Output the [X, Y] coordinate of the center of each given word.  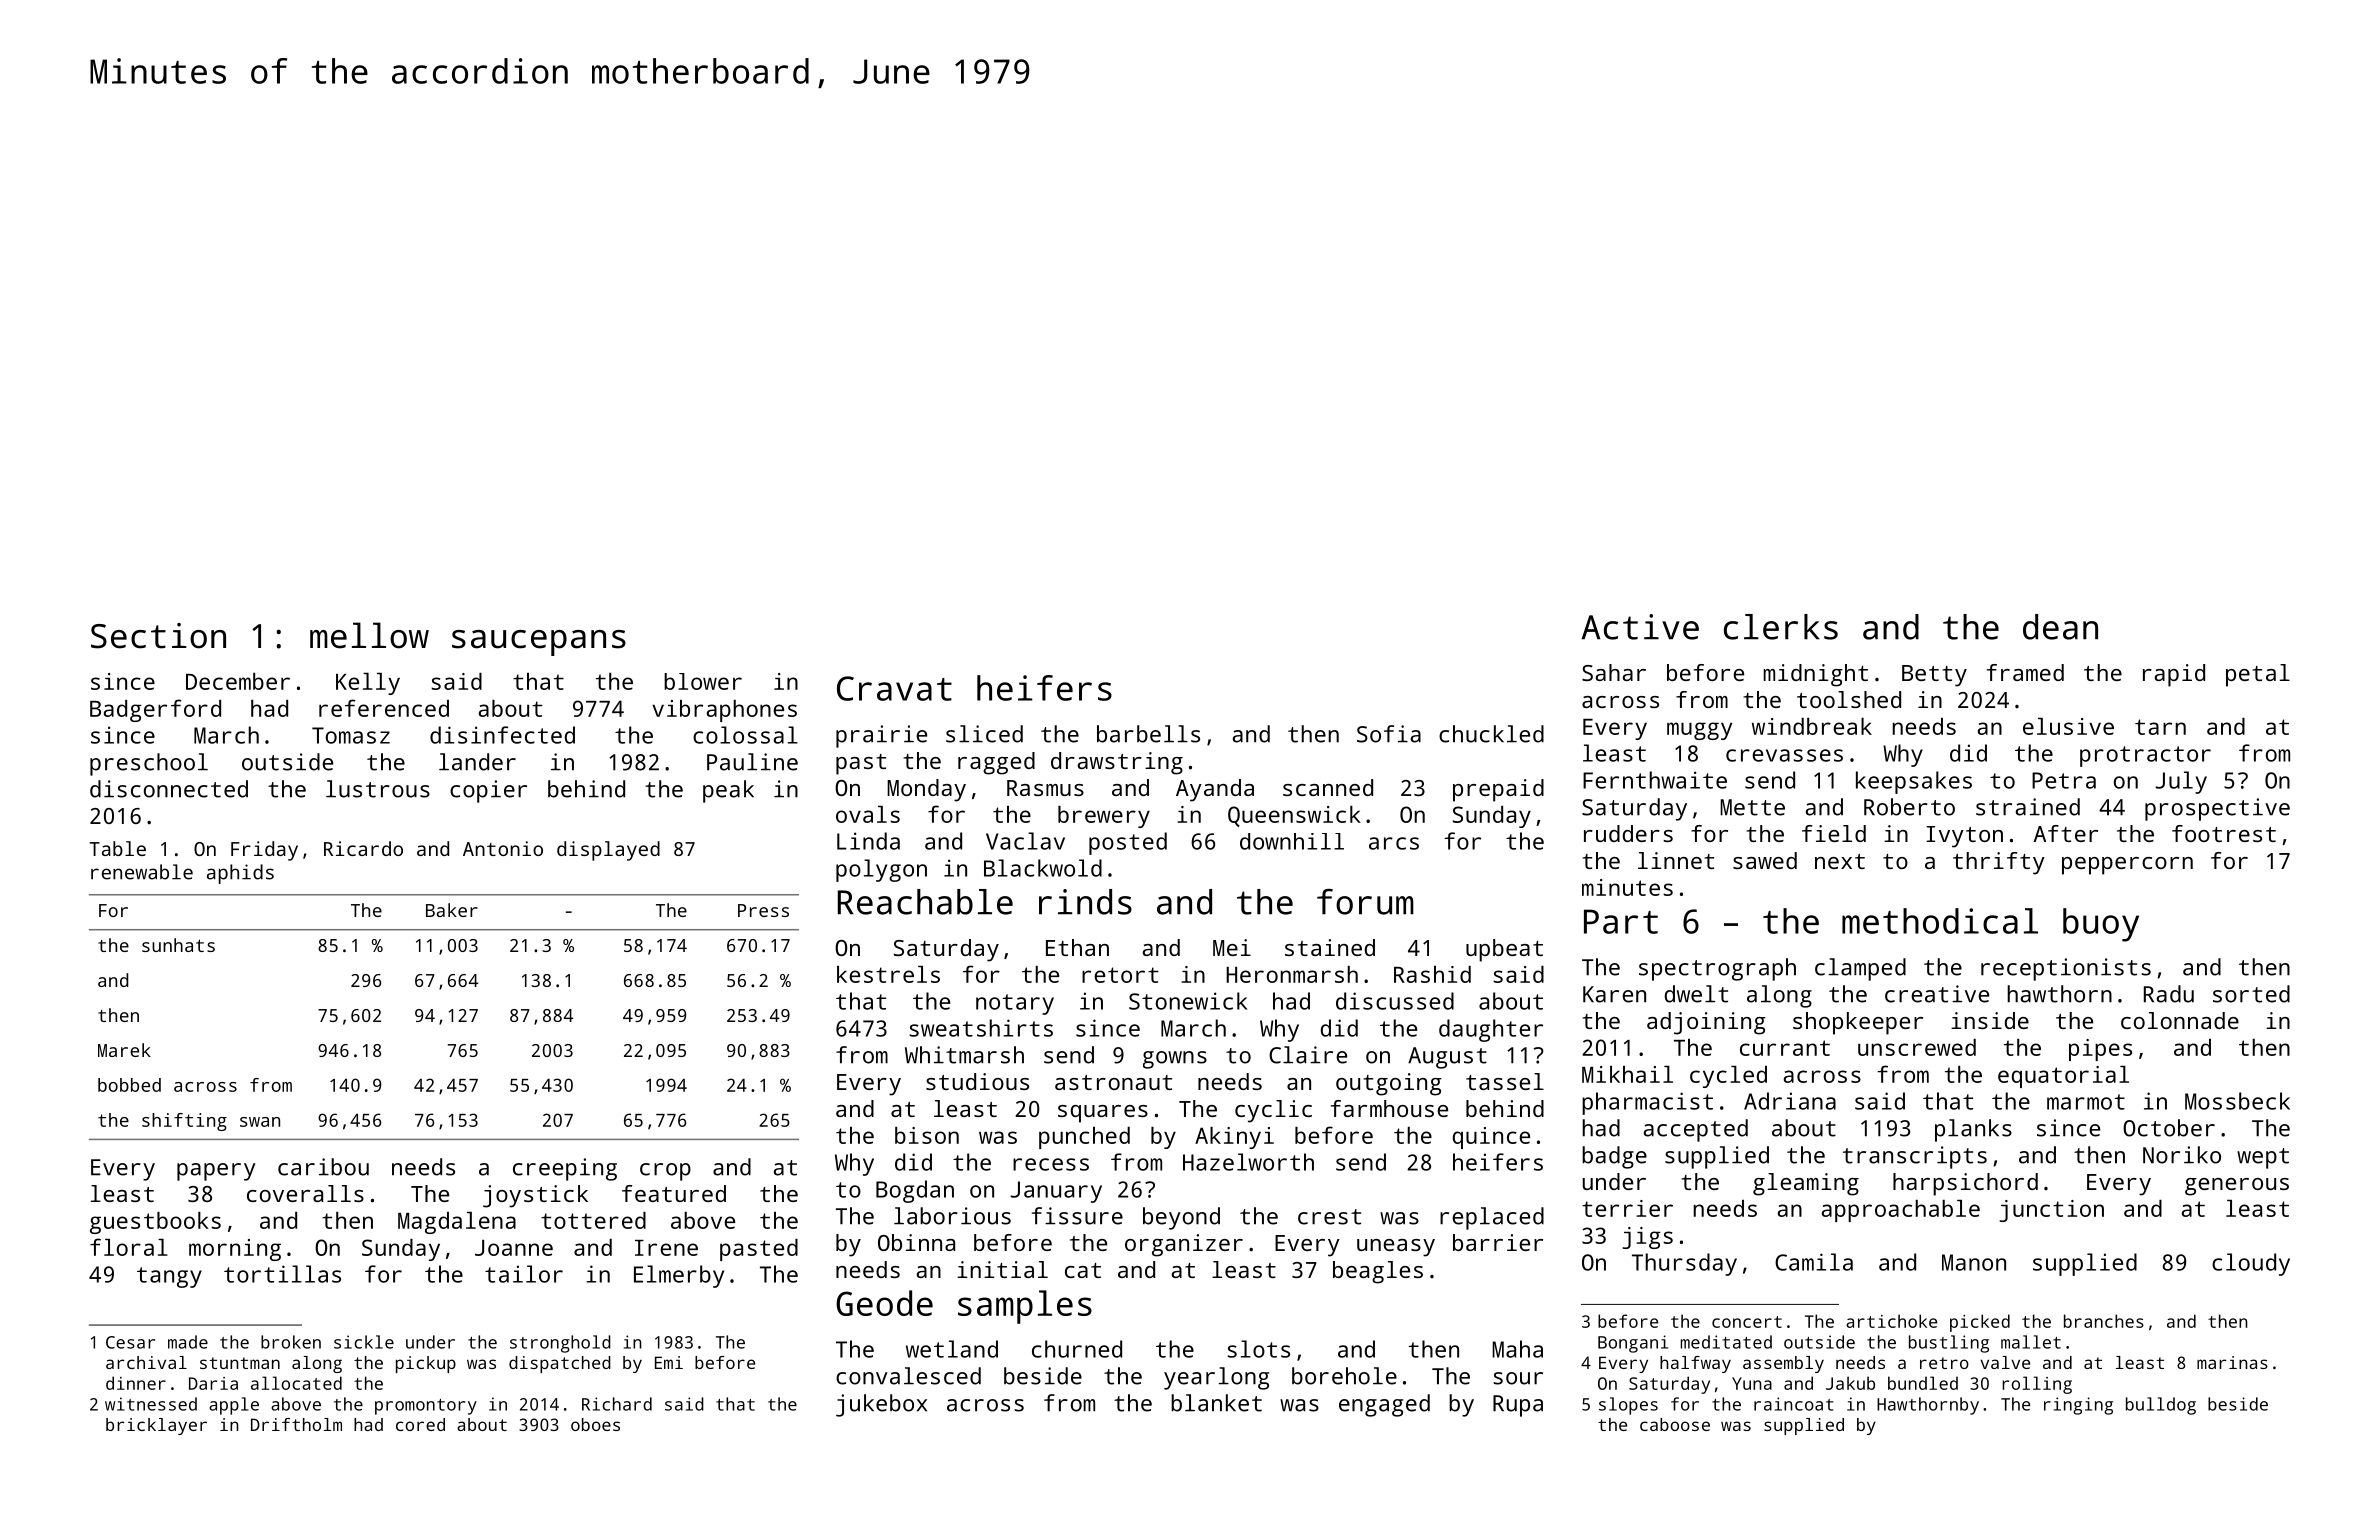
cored [420, 1424]
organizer [1184, 1245]
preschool [149, 764]
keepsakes [1914, 782]
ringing [2078, 1406]
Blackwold [1043, 868]
